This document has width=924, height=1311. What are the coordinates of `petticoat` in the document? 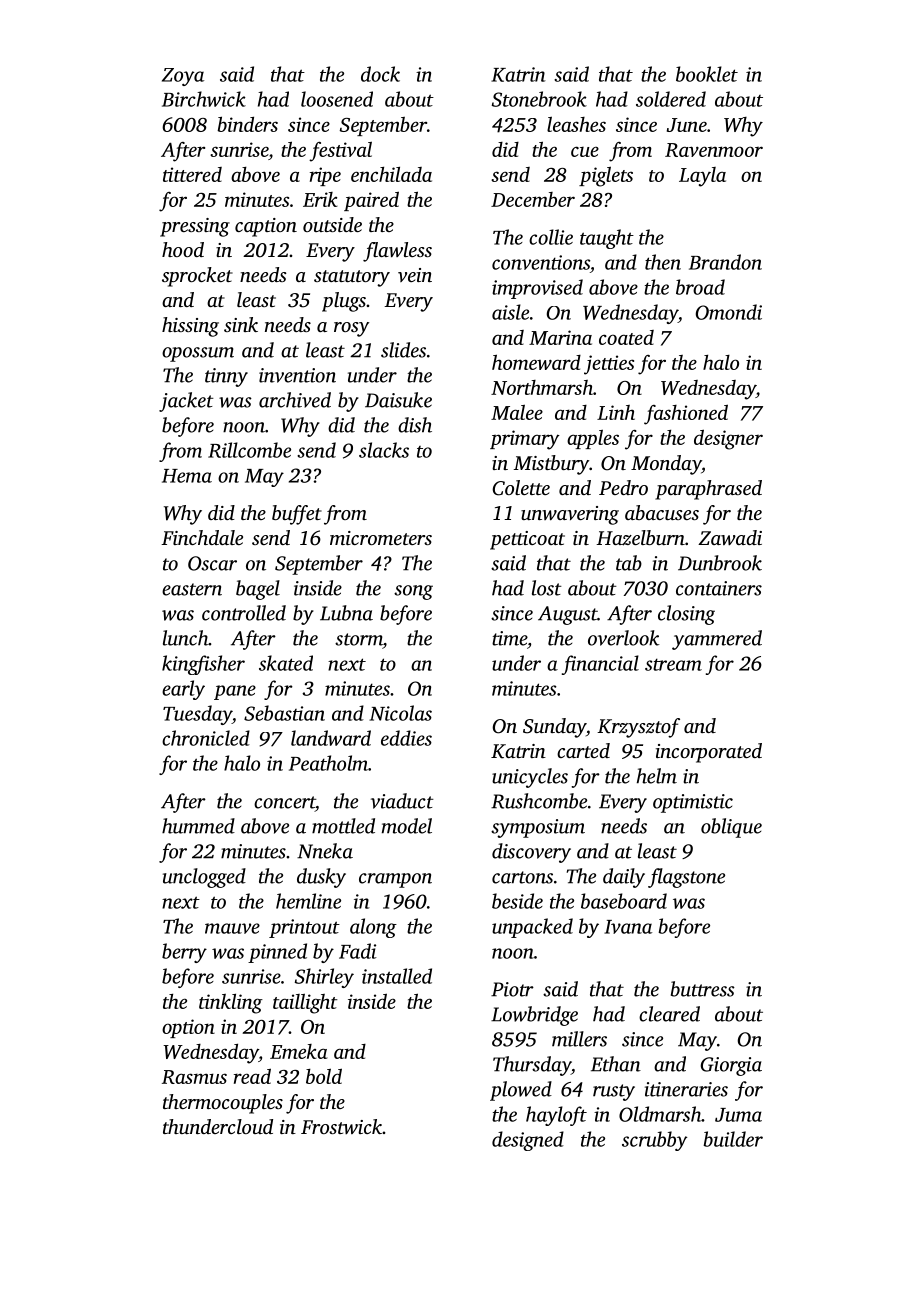 It's located at (527, 540).
